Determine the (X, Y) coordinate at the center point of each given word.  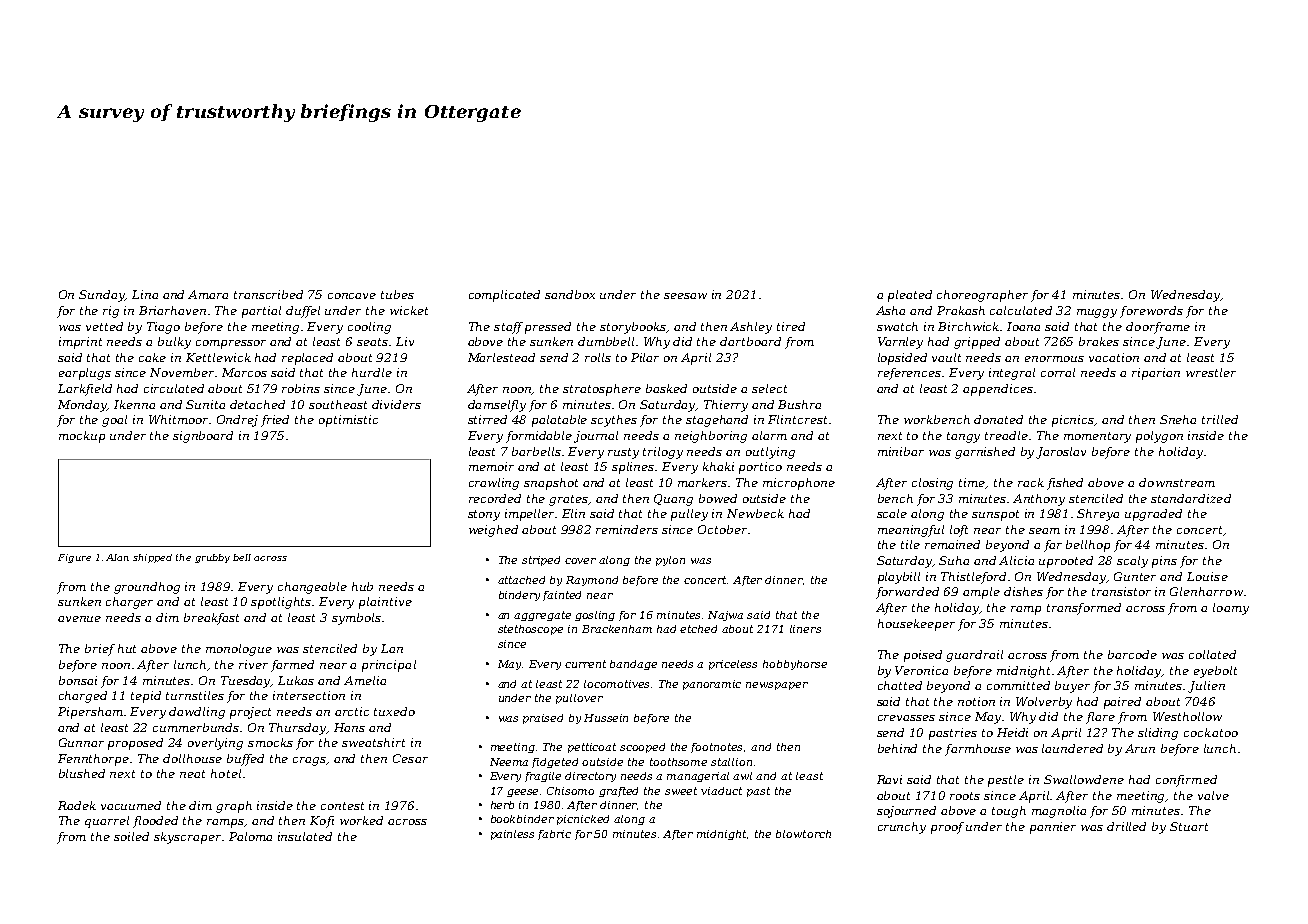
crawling (494, 484)
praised (543, 719)
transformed (1084, 609)
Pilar (645, 357)
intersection (309, 695)
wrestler (1211, 372)
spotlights (282, 603)
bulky (174, 343)
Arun (1140, 748)
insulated (305, 836)
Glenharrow (1206, 591)
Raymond (592, 581)
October (722, 529)
